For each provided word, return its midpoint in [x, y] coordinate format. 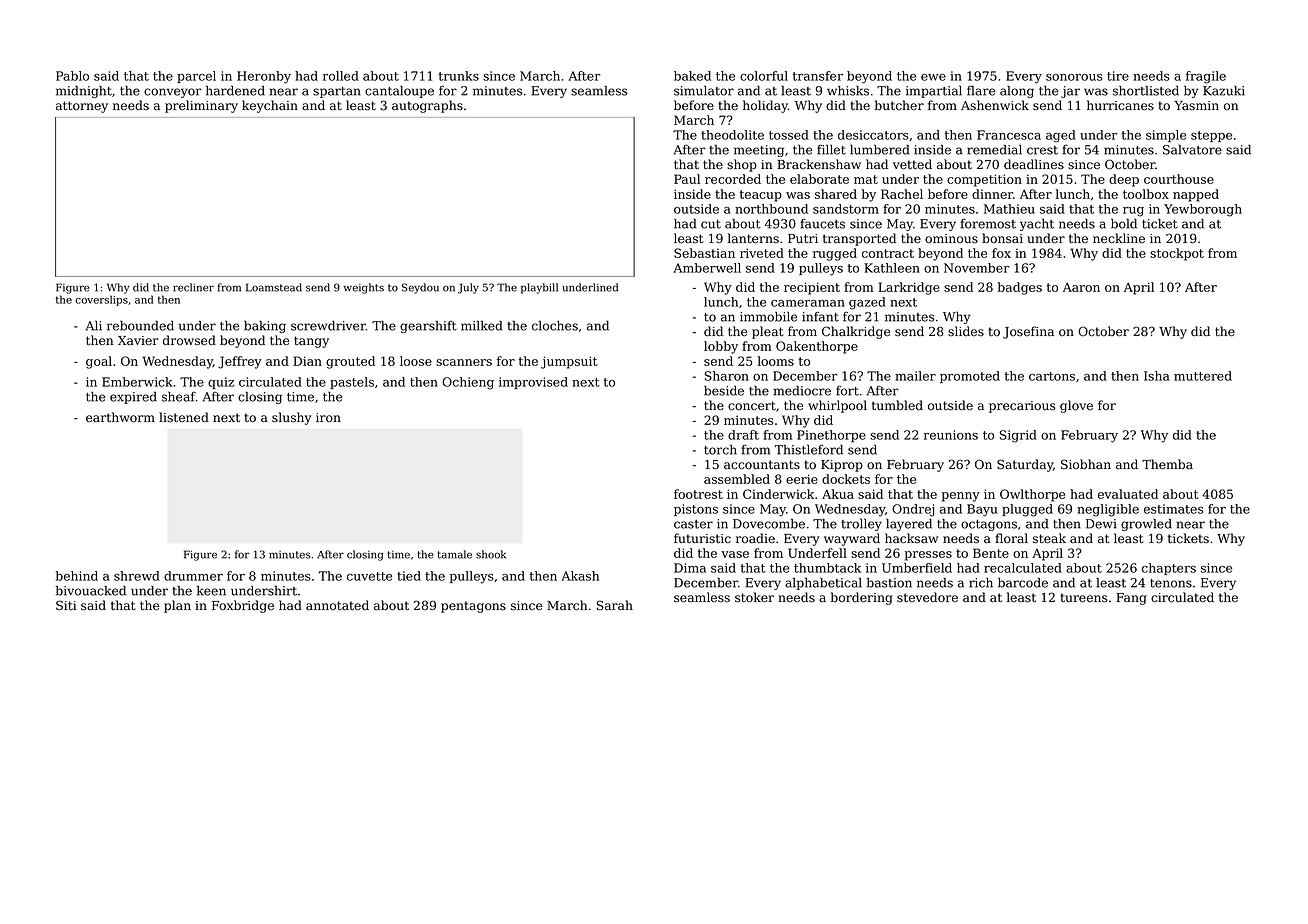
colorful [764, 76]
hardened [235, 90]
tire [1118, 76]
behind [77, 576]
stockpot [1177, 254]
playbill [539, 288]
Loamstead [274, 287]
